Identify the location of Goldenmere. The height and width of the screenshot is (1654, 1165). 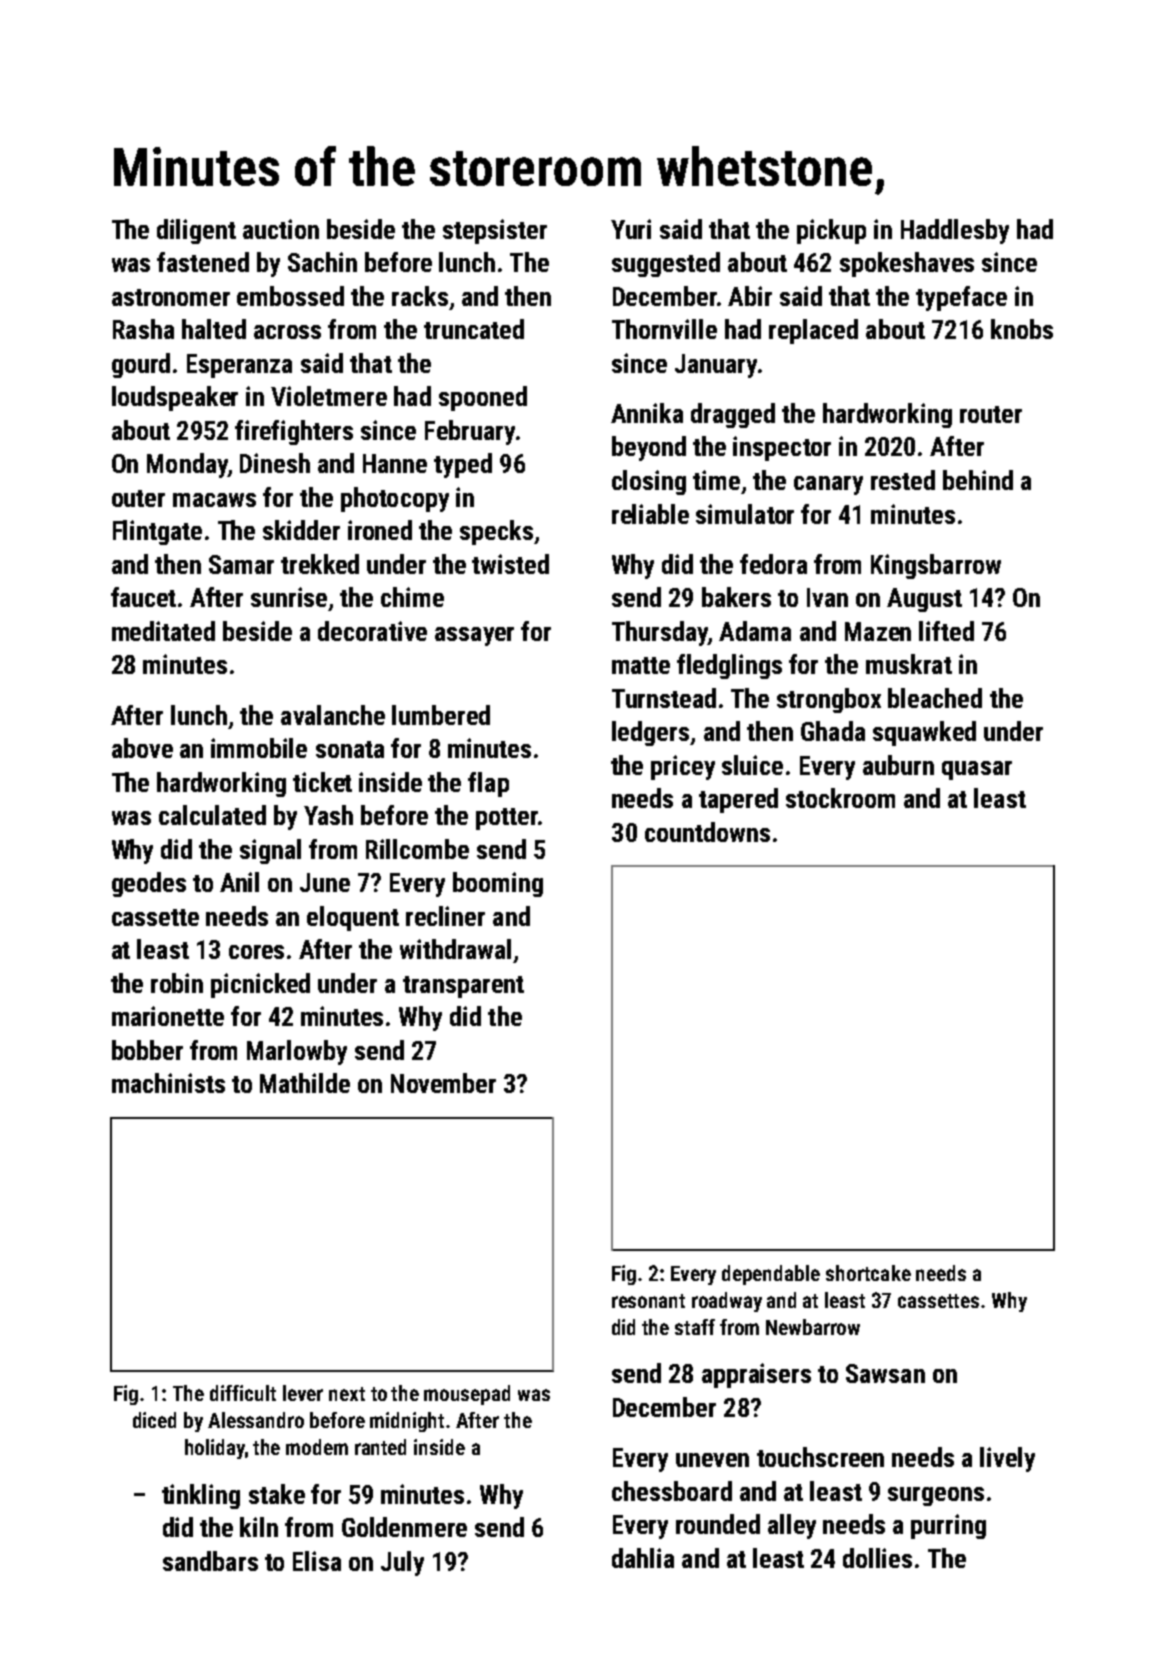
(404, 1527).
